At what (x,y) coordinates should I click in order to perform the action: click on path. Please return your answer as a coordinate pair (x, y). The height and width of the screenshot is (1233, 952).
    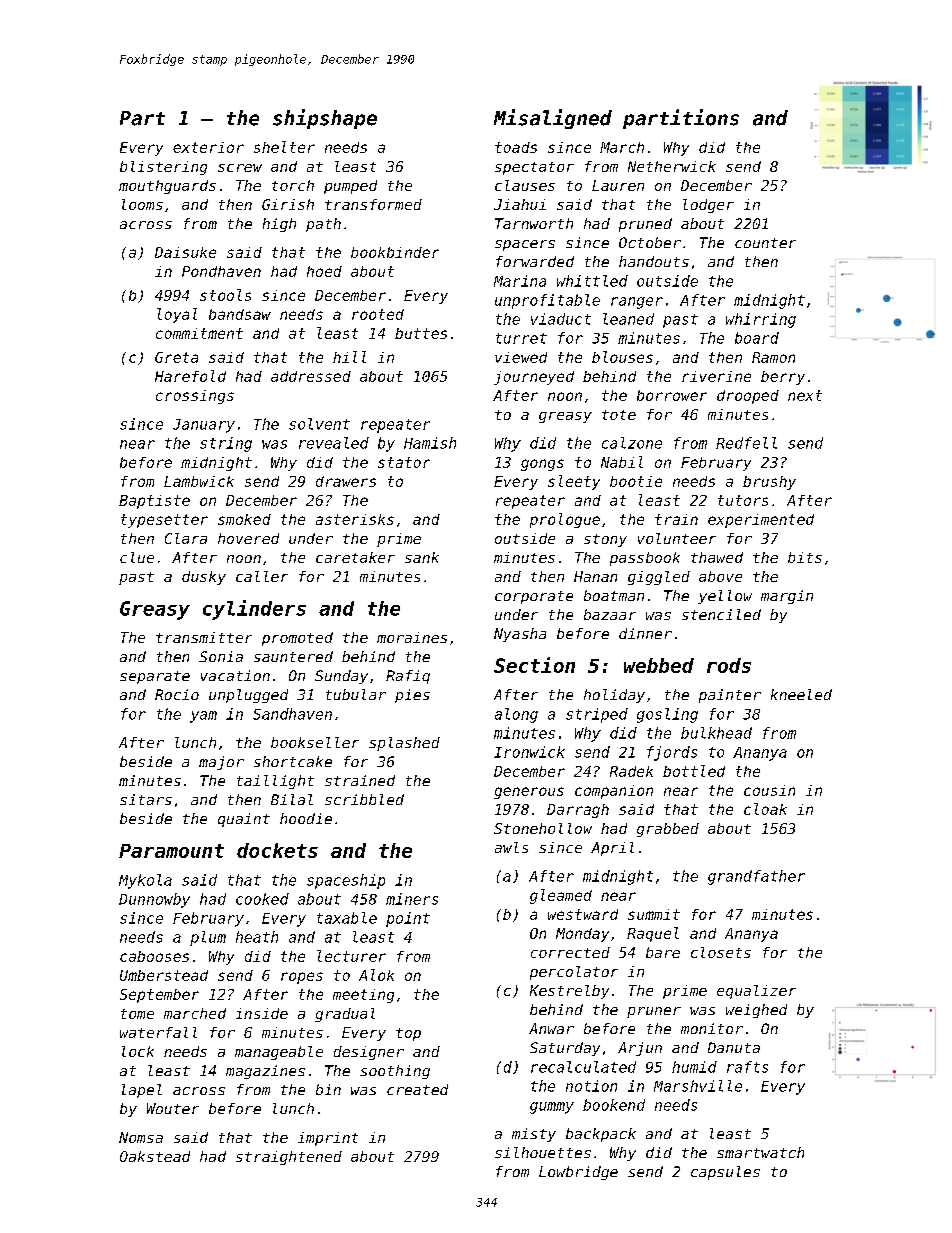
    Looking at the image, I should click on (323, 225).
